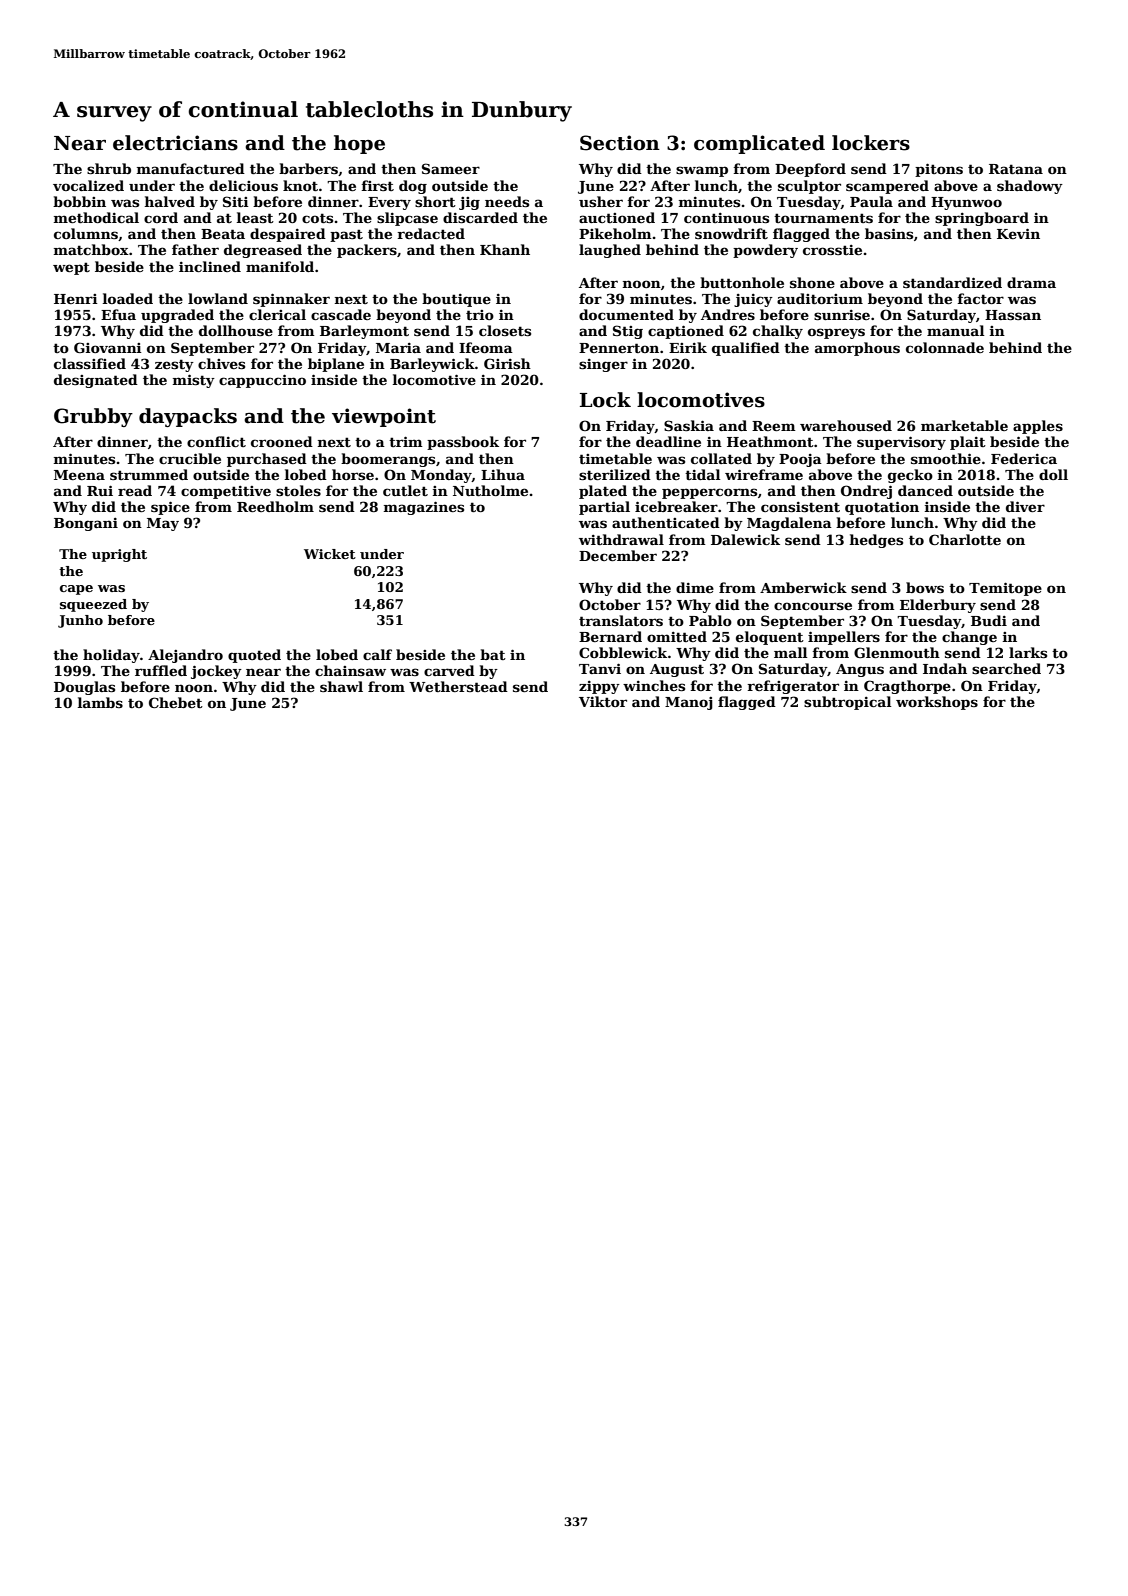 Image resolution: width=1128 pixels, height=1596 pixels. Describe the element at coordinates (176, 702) in the document. I see `Chebet` at that location.
